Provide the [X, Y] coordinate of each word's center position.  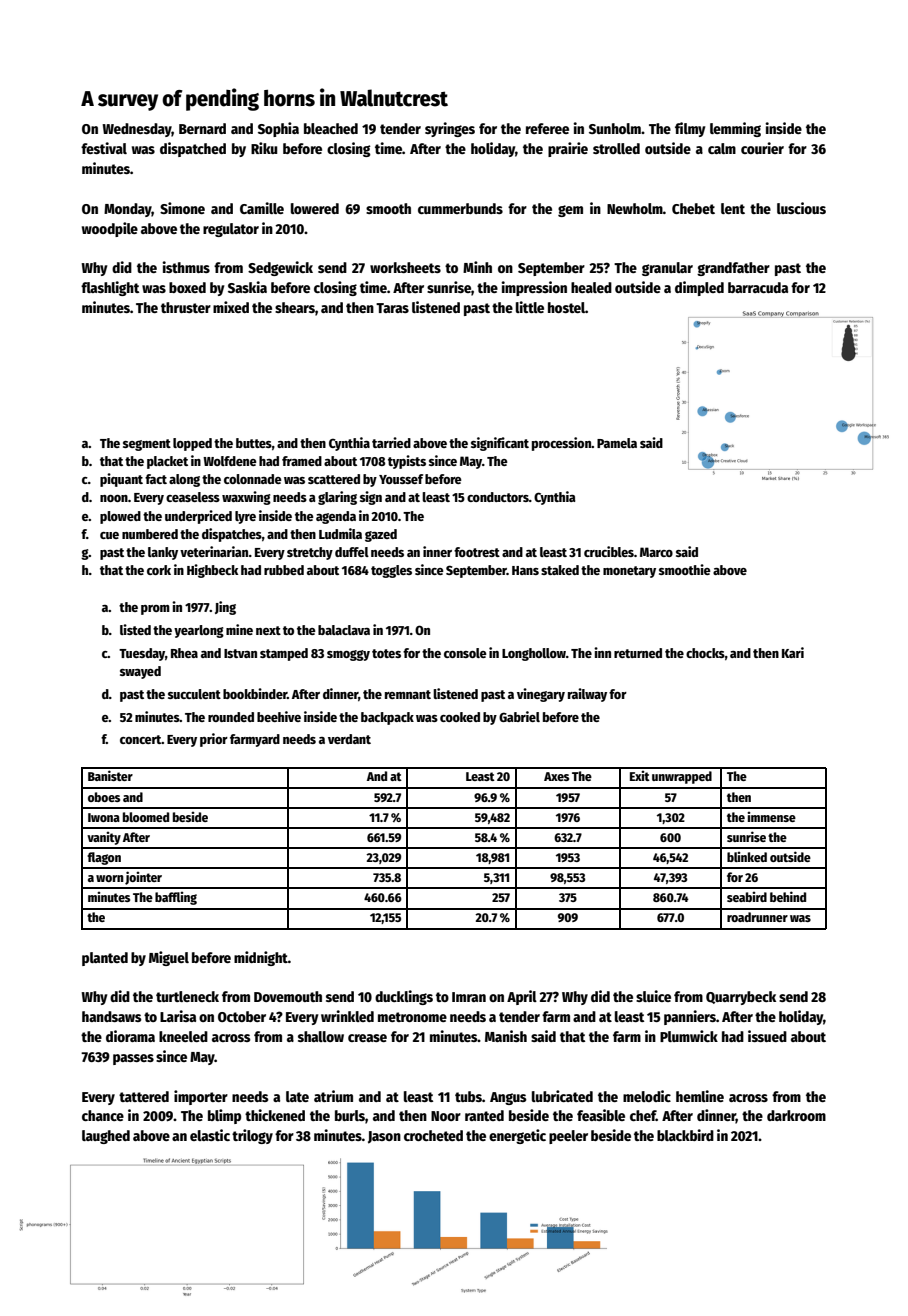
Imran [469, 997]
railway [587, 695]
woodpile [110, 229]
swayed [140, 672]
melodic [647, 1096]
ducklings [404, 997]
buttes [254, 443]
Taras [392, 308]
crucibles [609, 551]
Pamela [617, 443]
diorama [130, 1036]
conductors [498, 497]
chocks [705, 653]
